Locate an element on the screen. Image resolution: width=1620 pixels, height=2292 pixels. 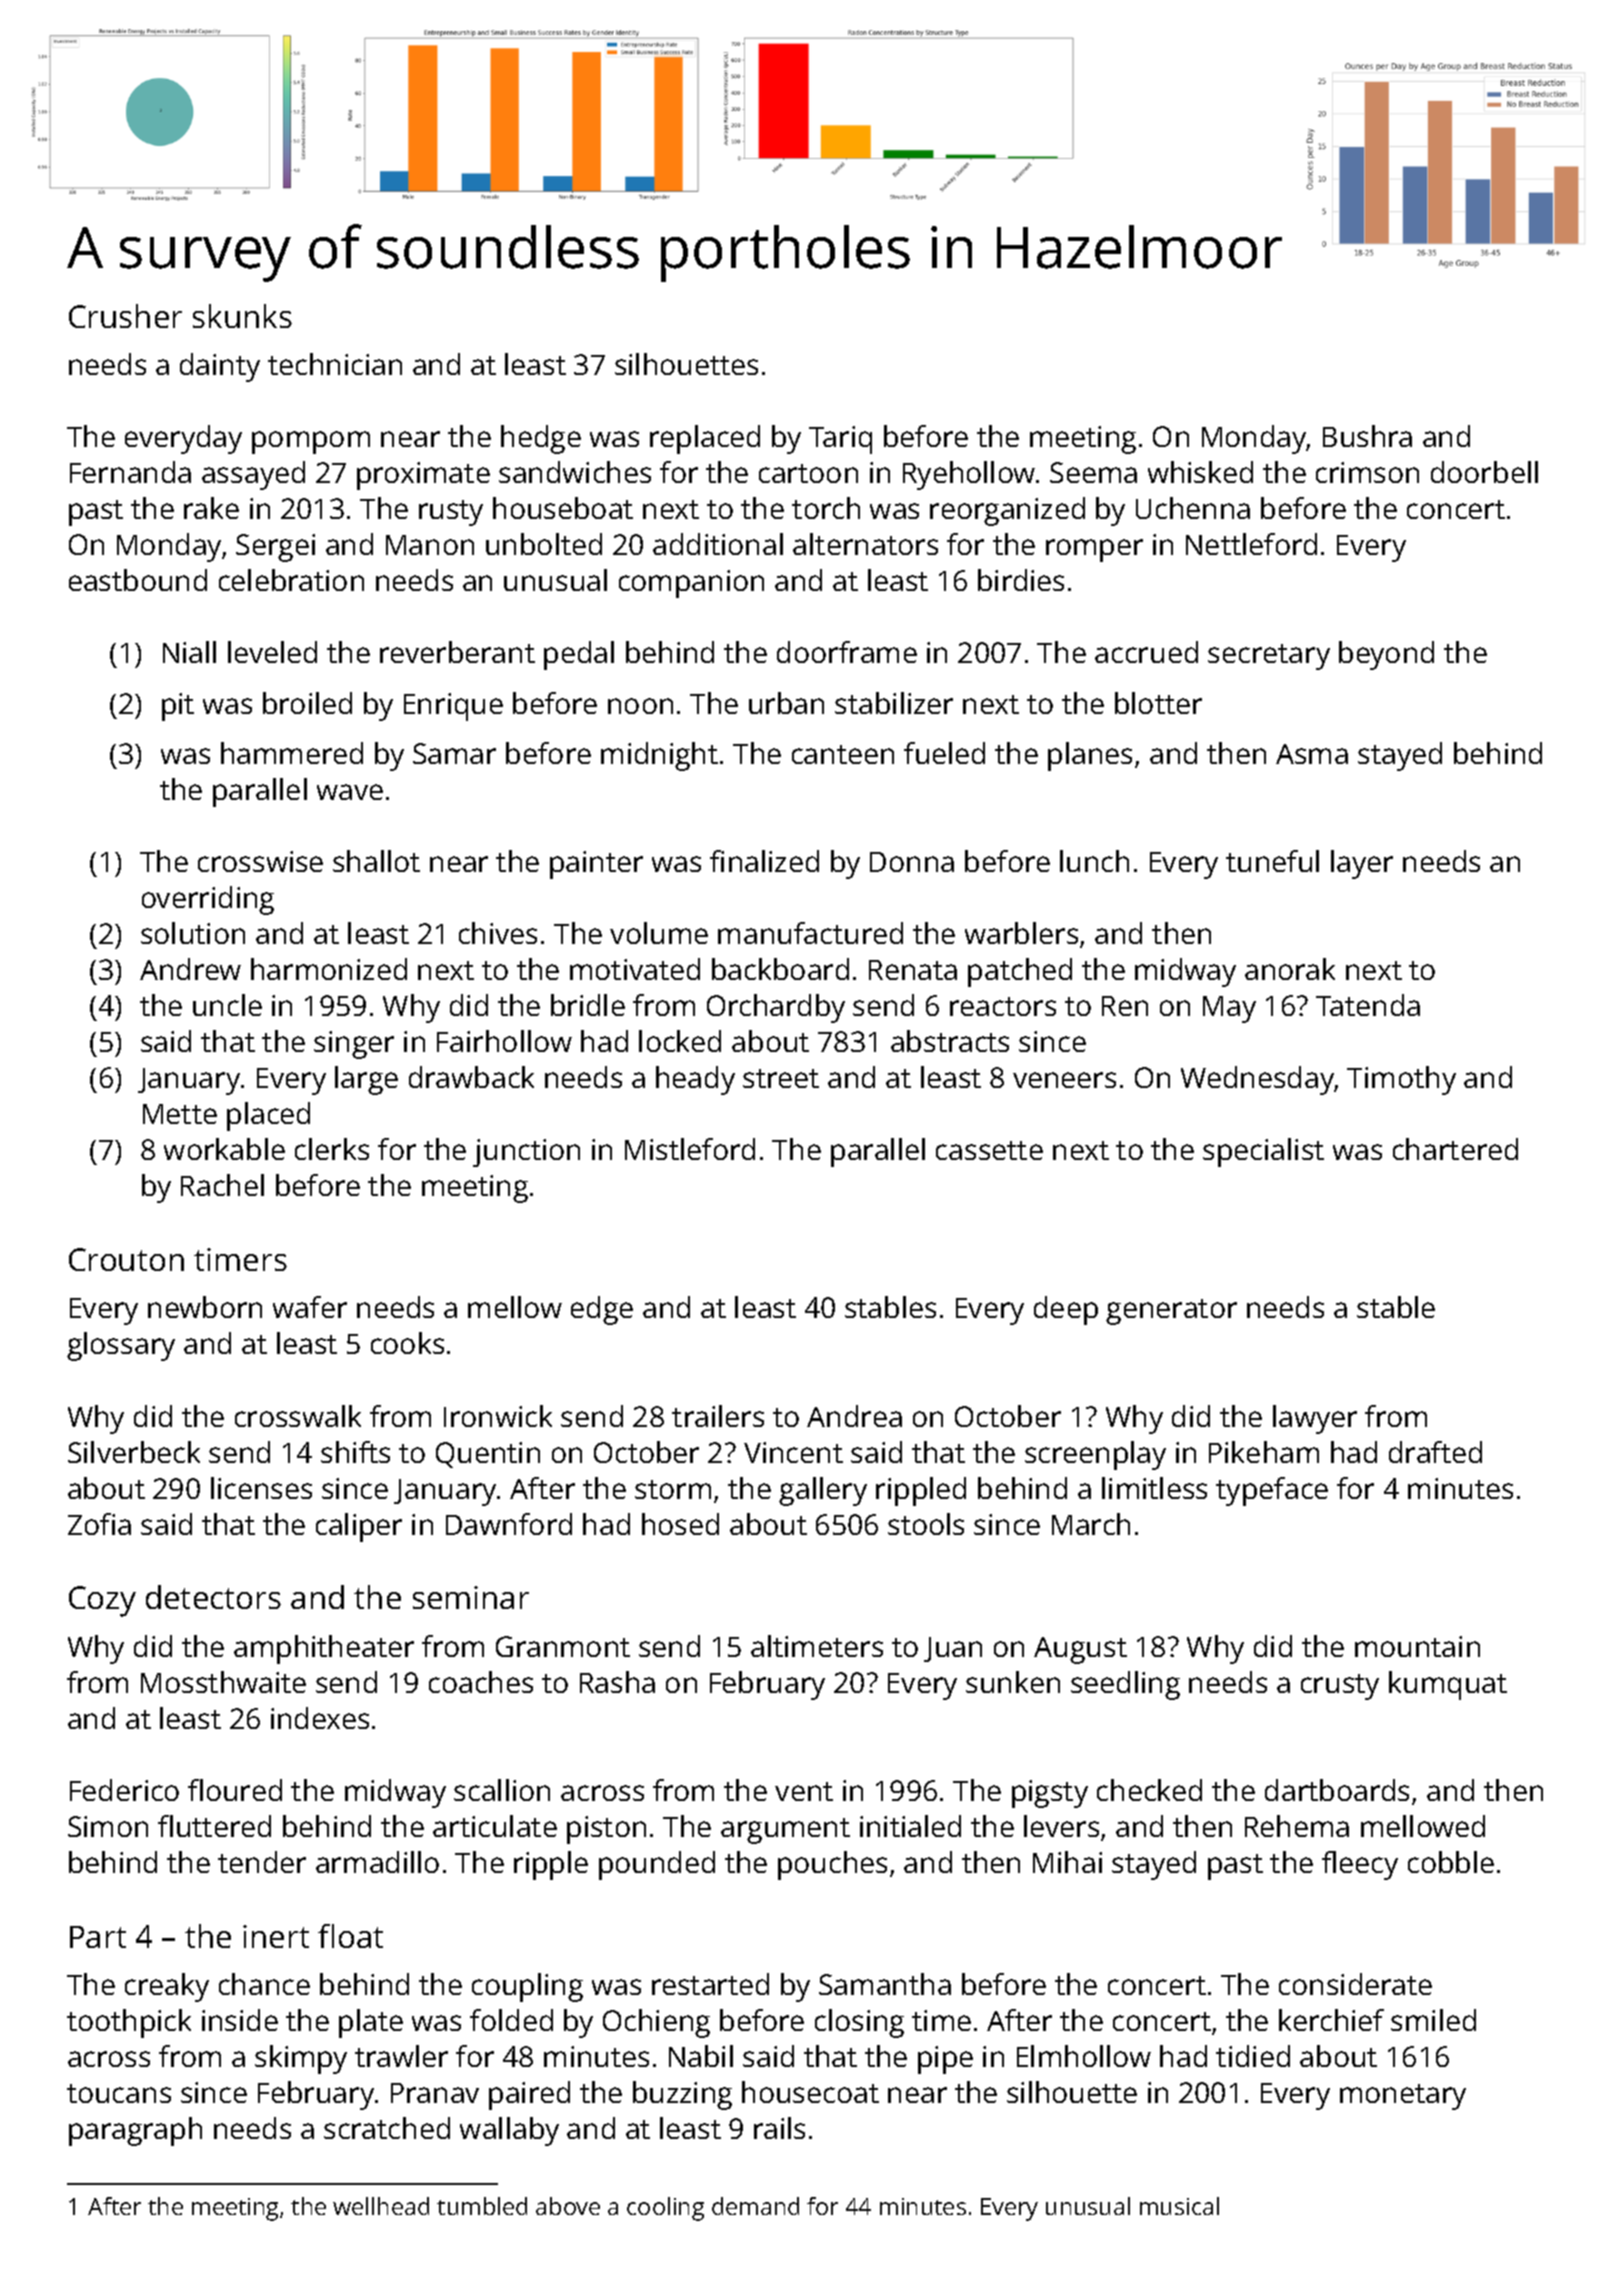
Rasha is located at coordinates (617, 1682).
